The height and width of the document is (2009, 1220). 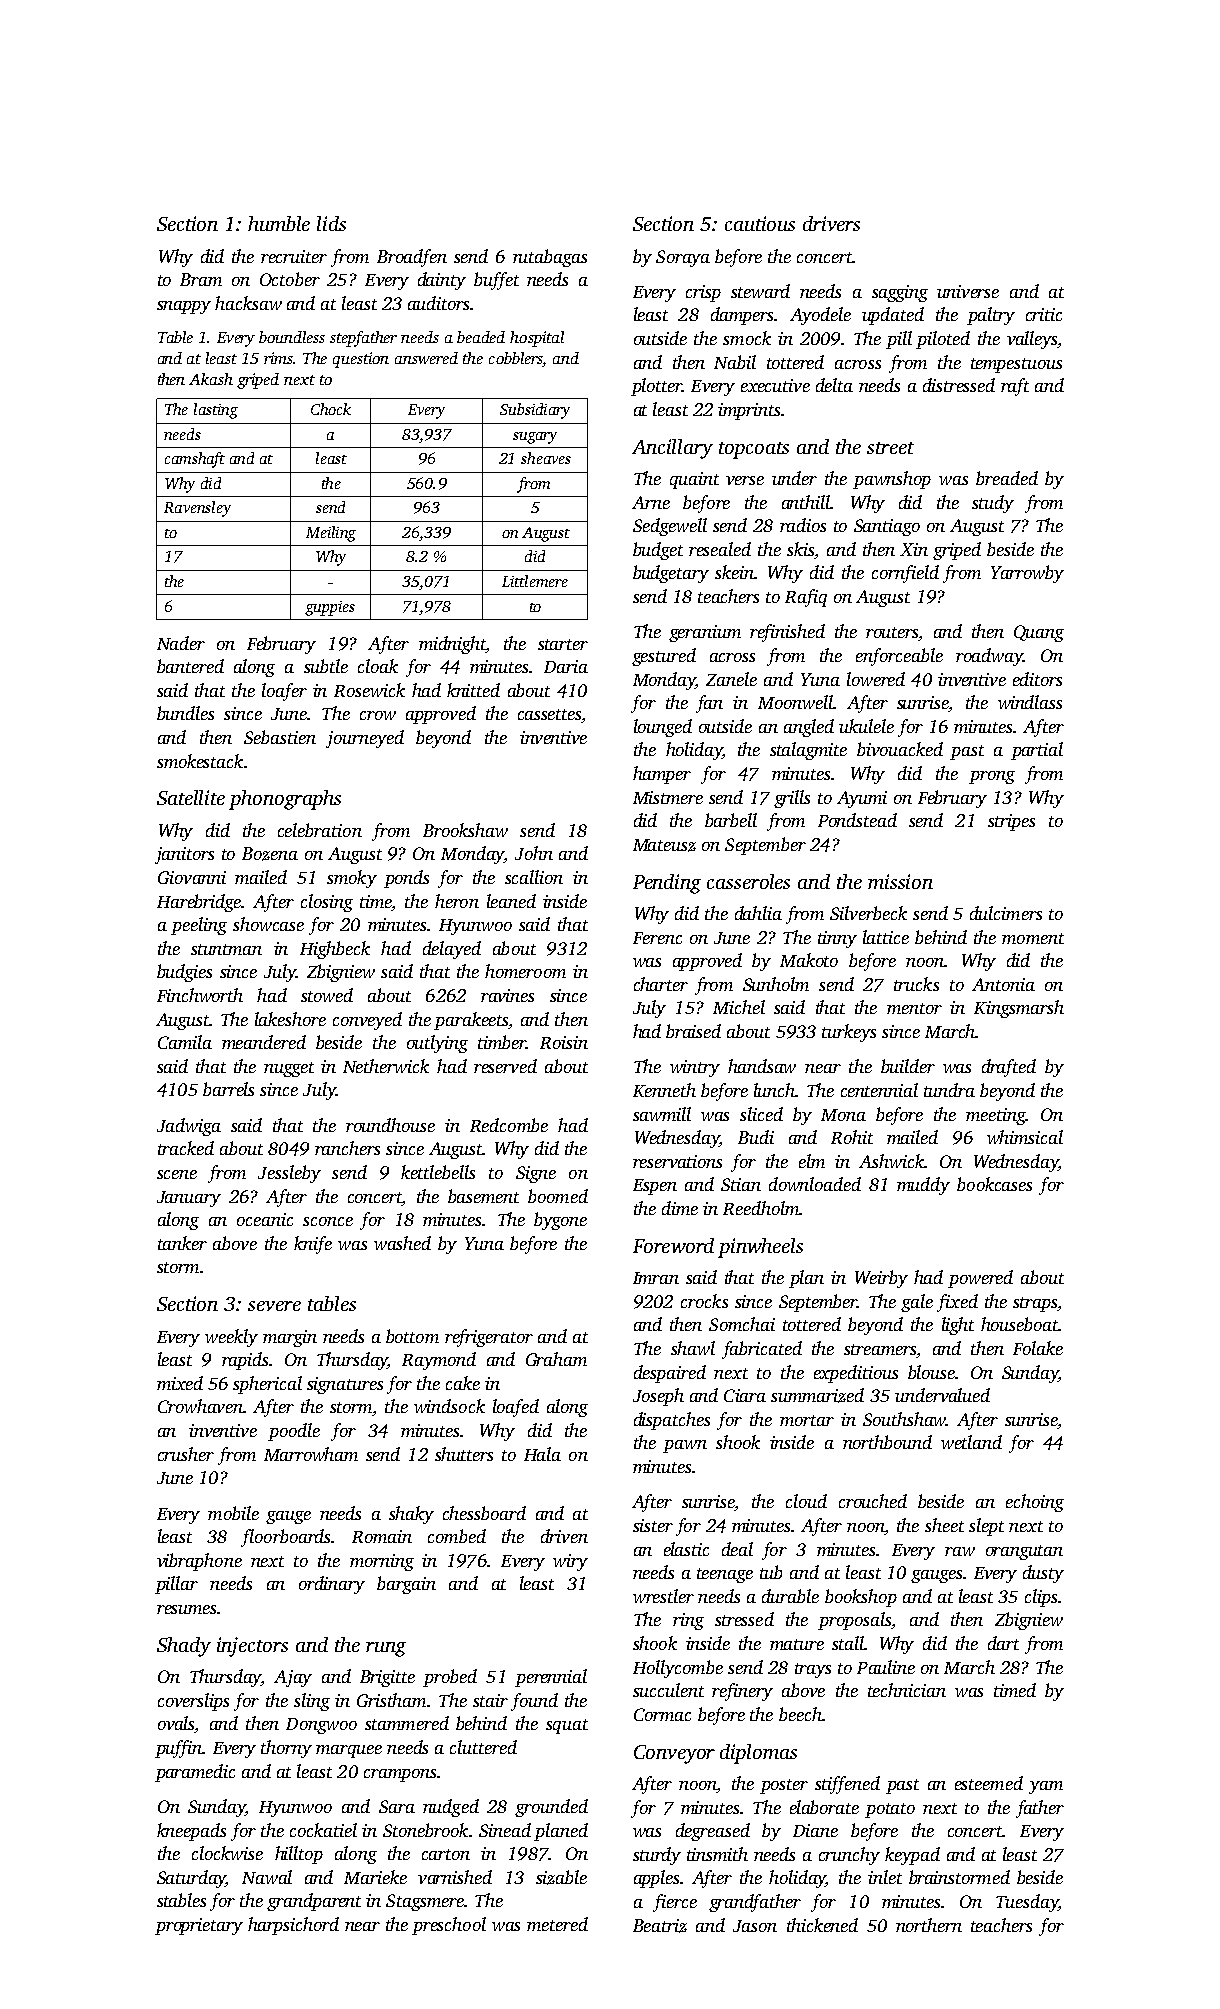 What do you see at coordinates (892, 632) in the document?
I see `routers` at bounding box center [892, 632].
